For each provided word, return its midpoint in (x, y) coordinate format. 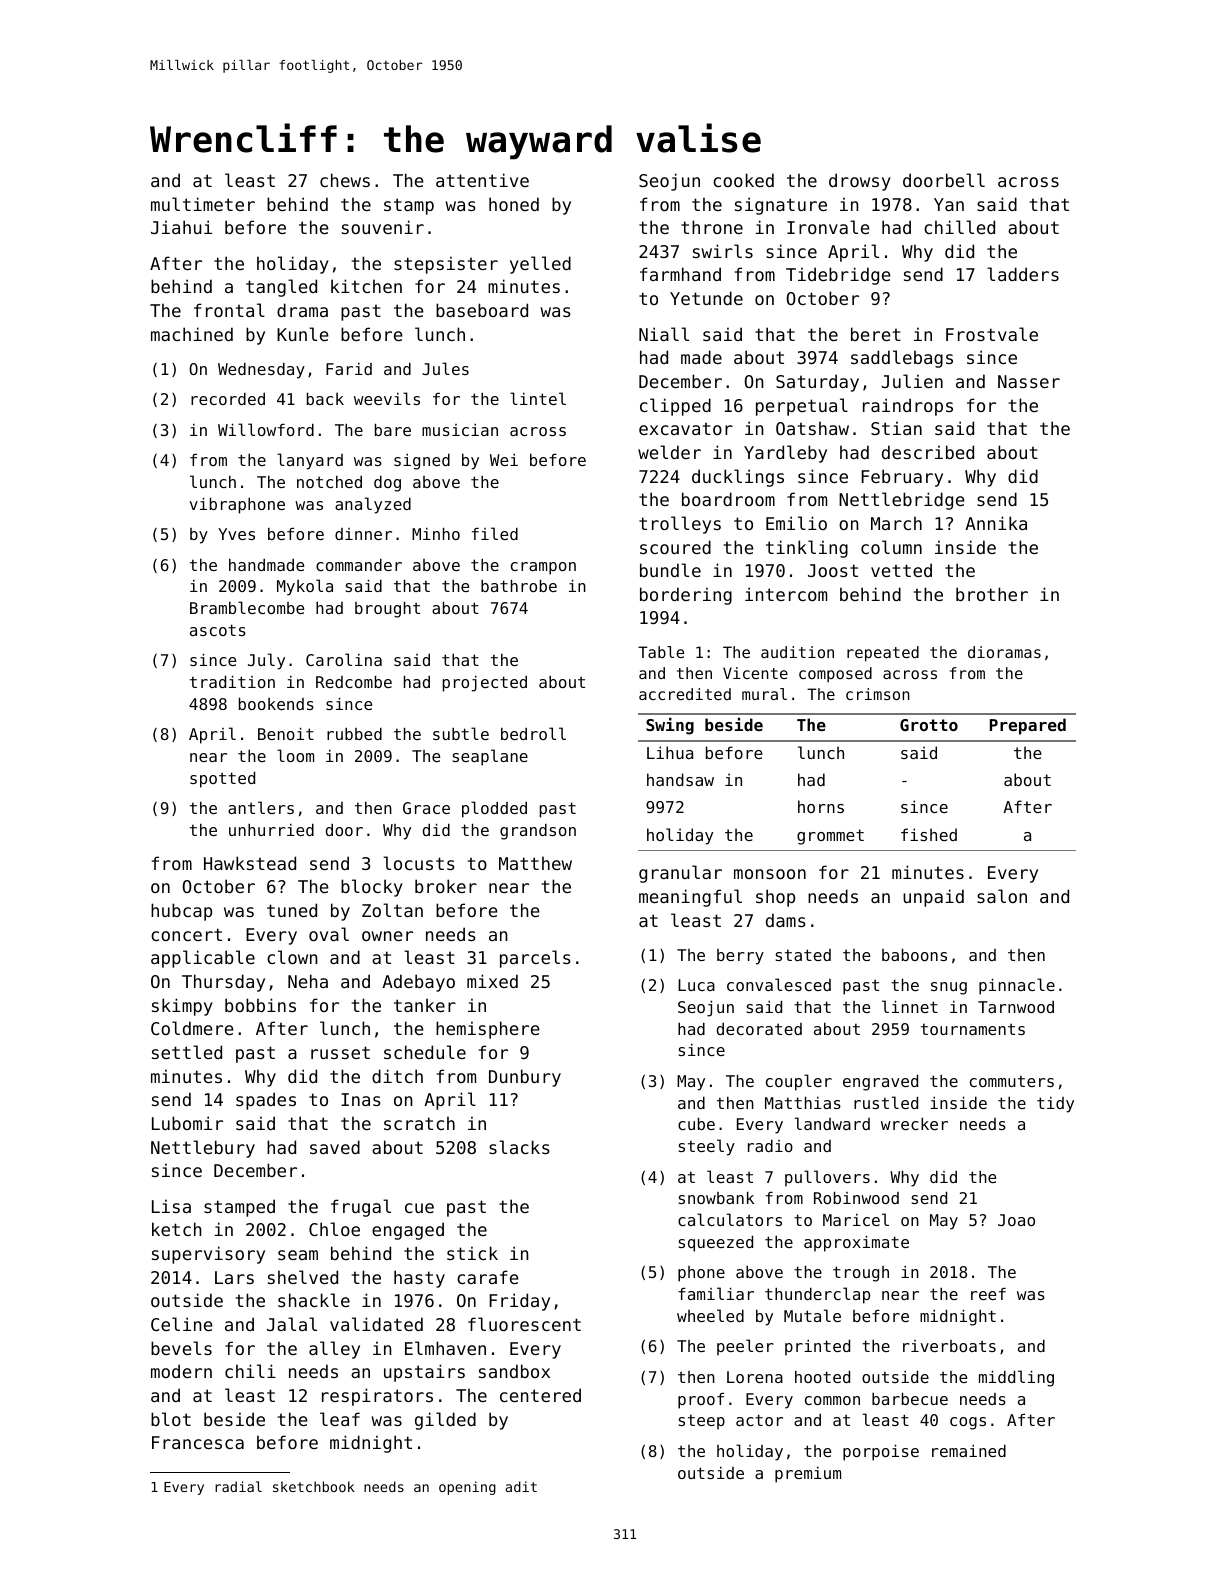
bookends (276, 703)
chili (250, 1371)
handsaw (680, 779)
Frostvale (992, 334)
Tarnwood (1016, 1007)
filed (495, 533)
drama (302, 310)
